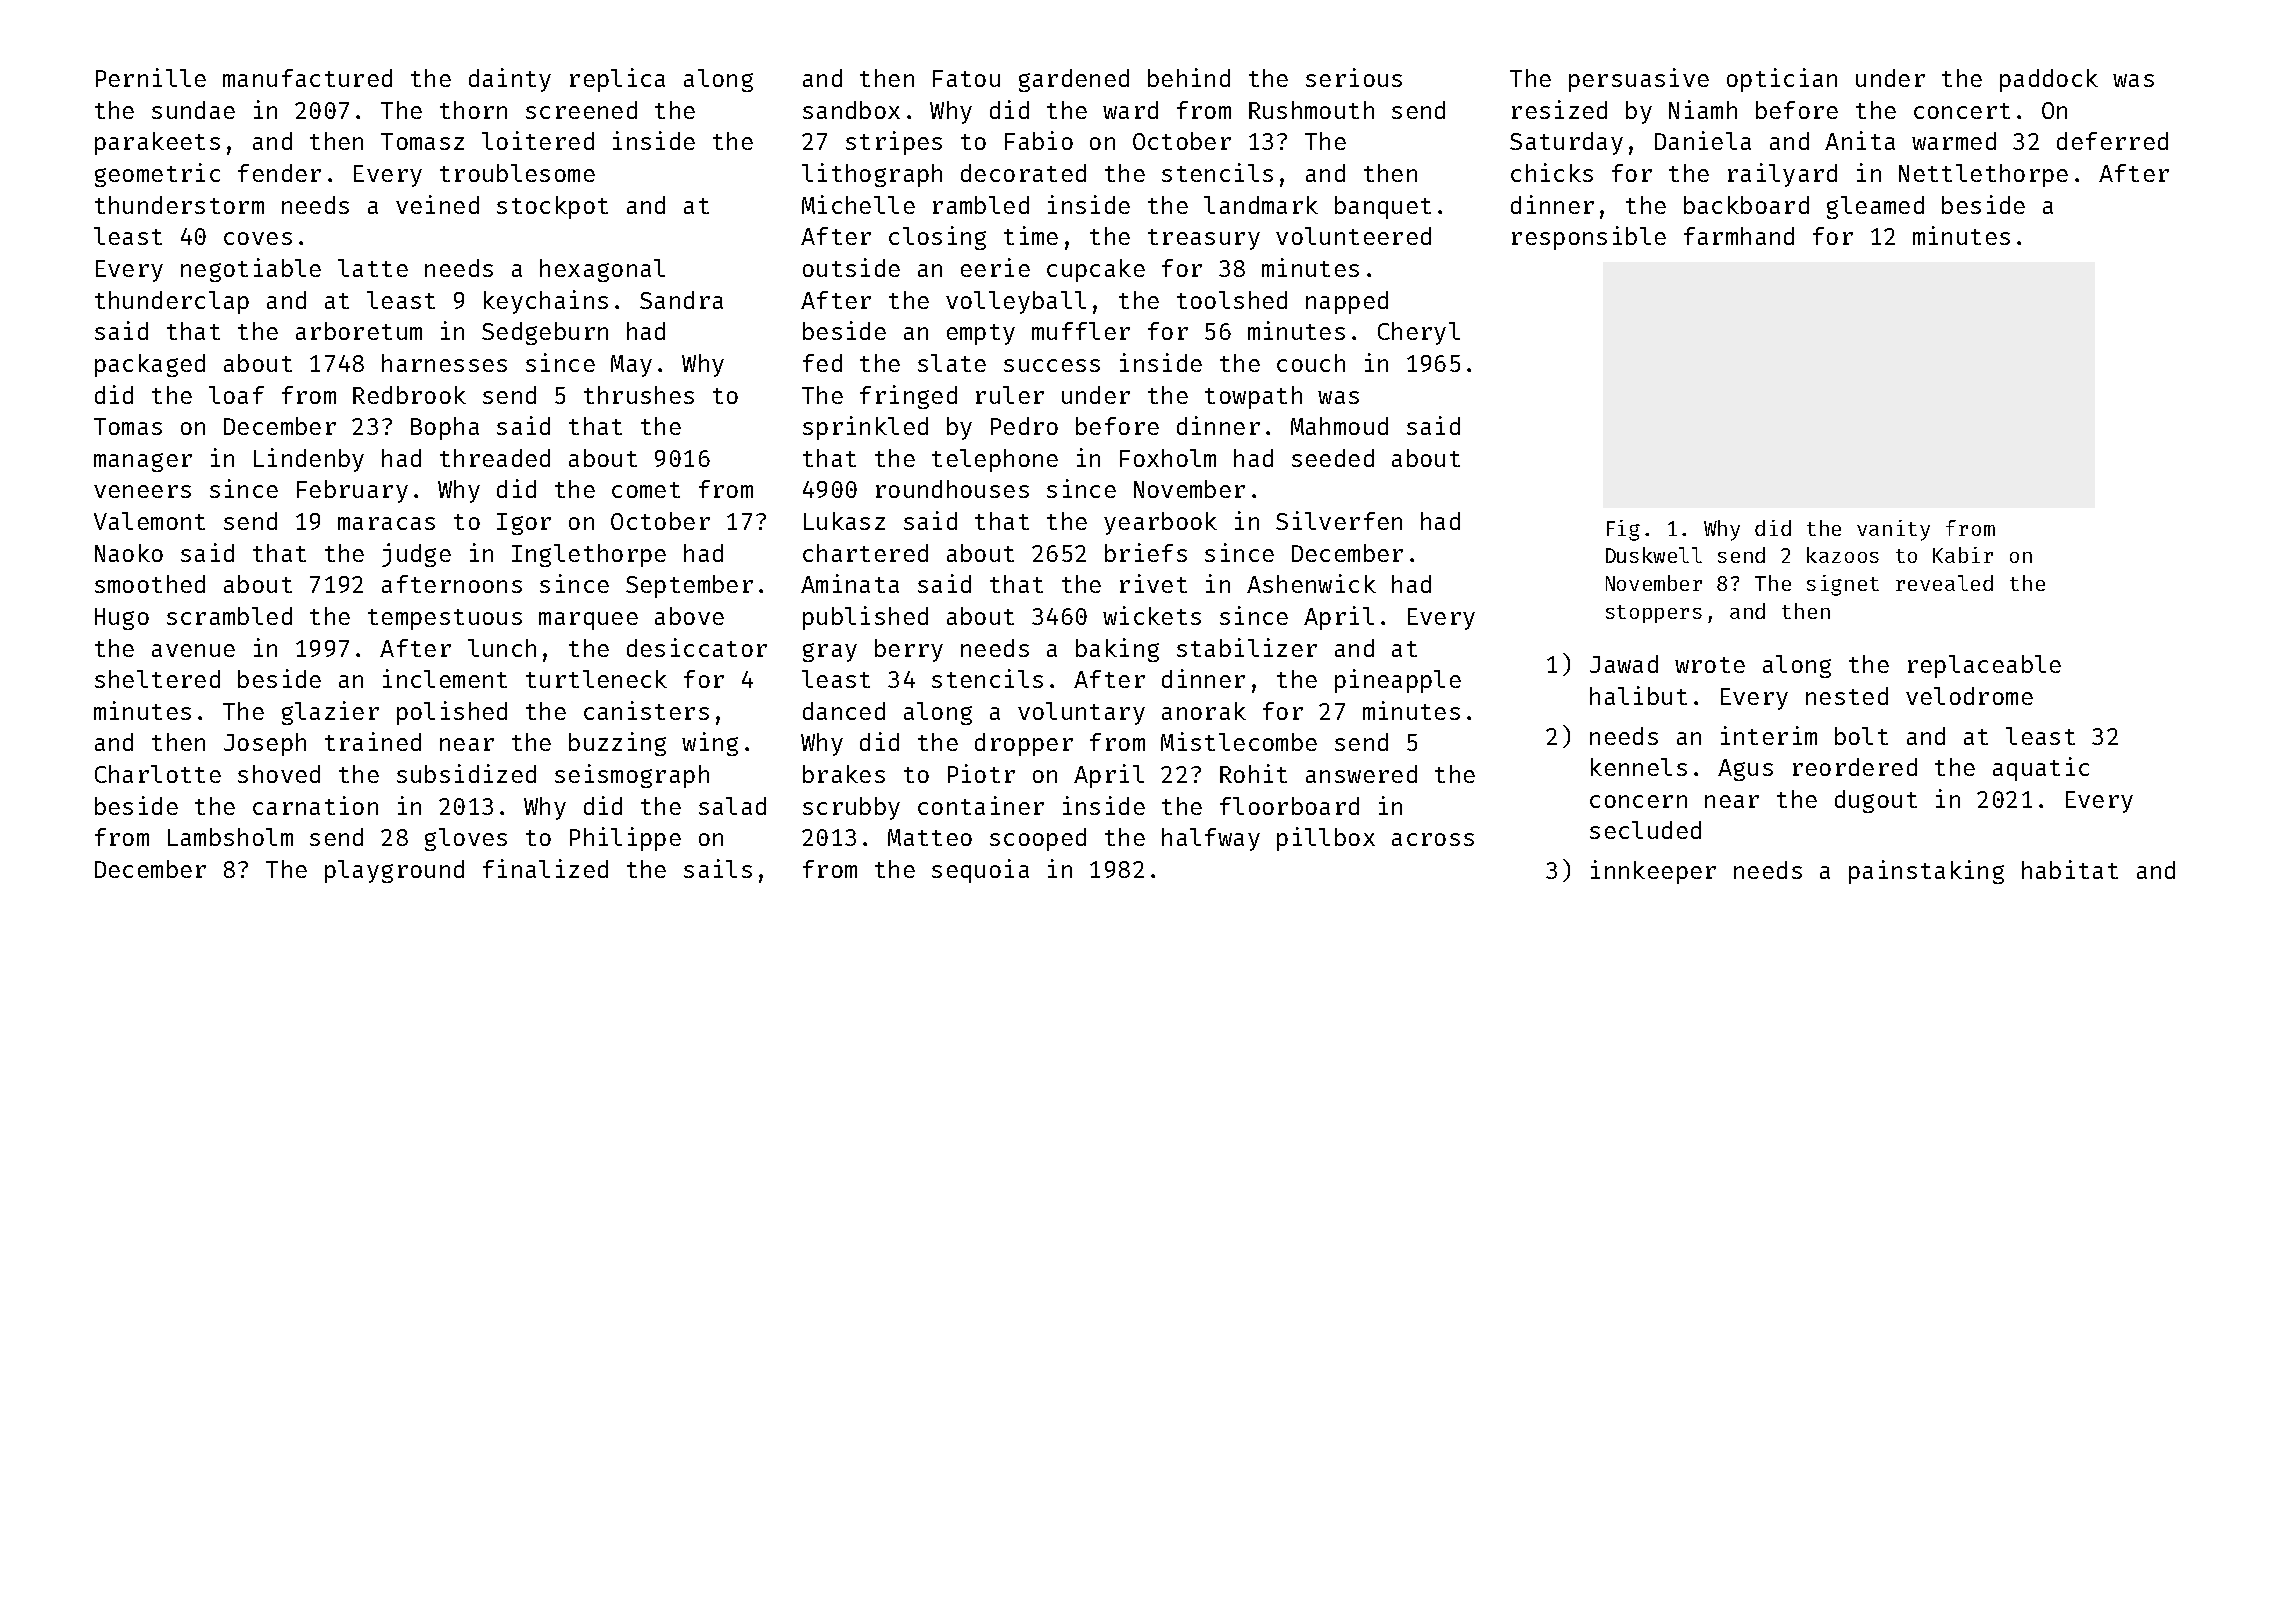 This document has width=2282, height=1614. What do you see at coordinates (1096, 270) in the document?
I see `cupcake` at bounding box center [1096, 270].
